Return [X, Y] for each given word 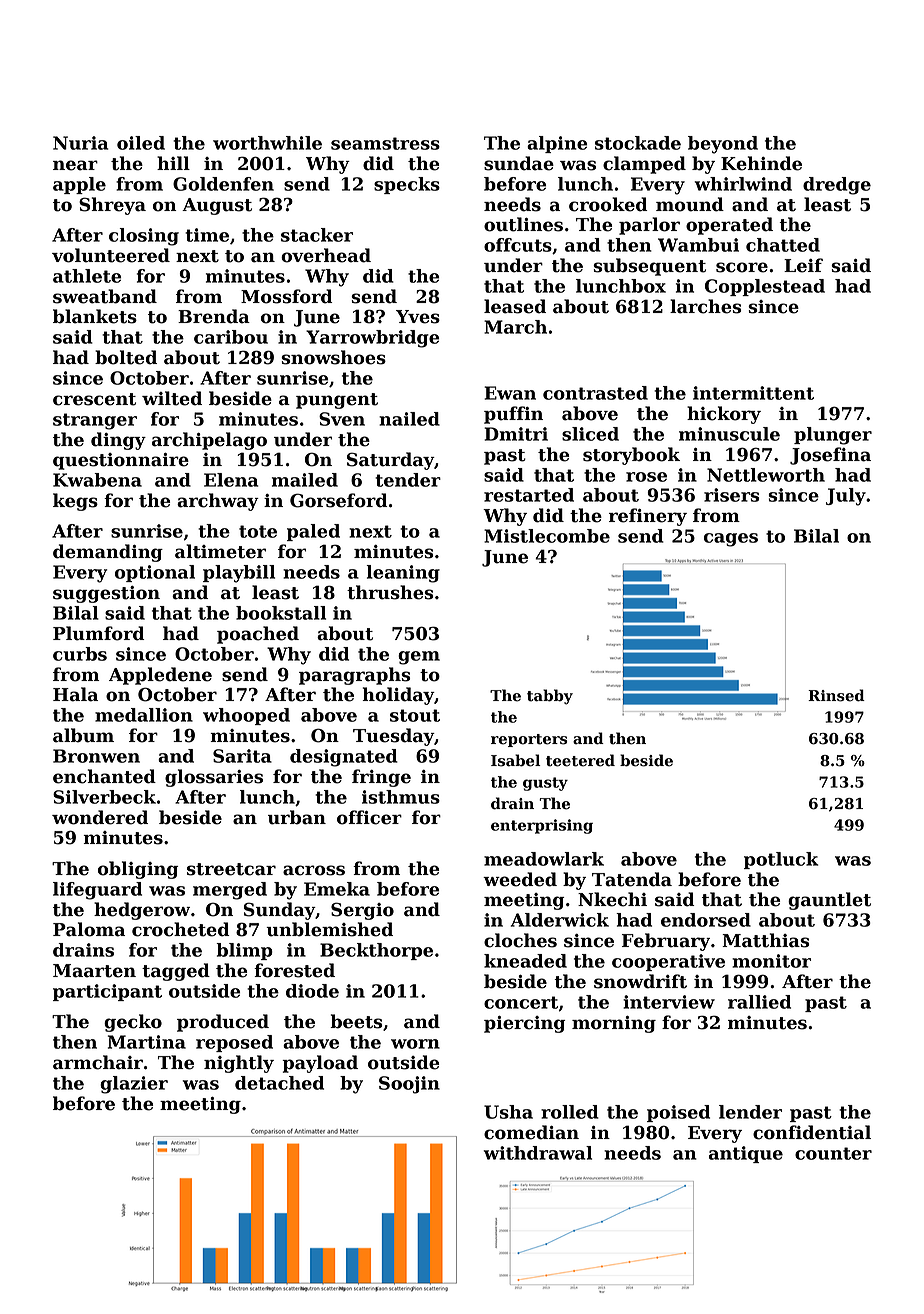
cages [731, 540]
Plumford [98, 633]
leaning [403, 574]
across [314, 870]
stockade [638, 143]
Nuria [80, 143]
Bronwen [96, 756]
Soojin [409, 1085]
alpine [557, 144]
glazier [134, 1085]
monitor [771, 961]
